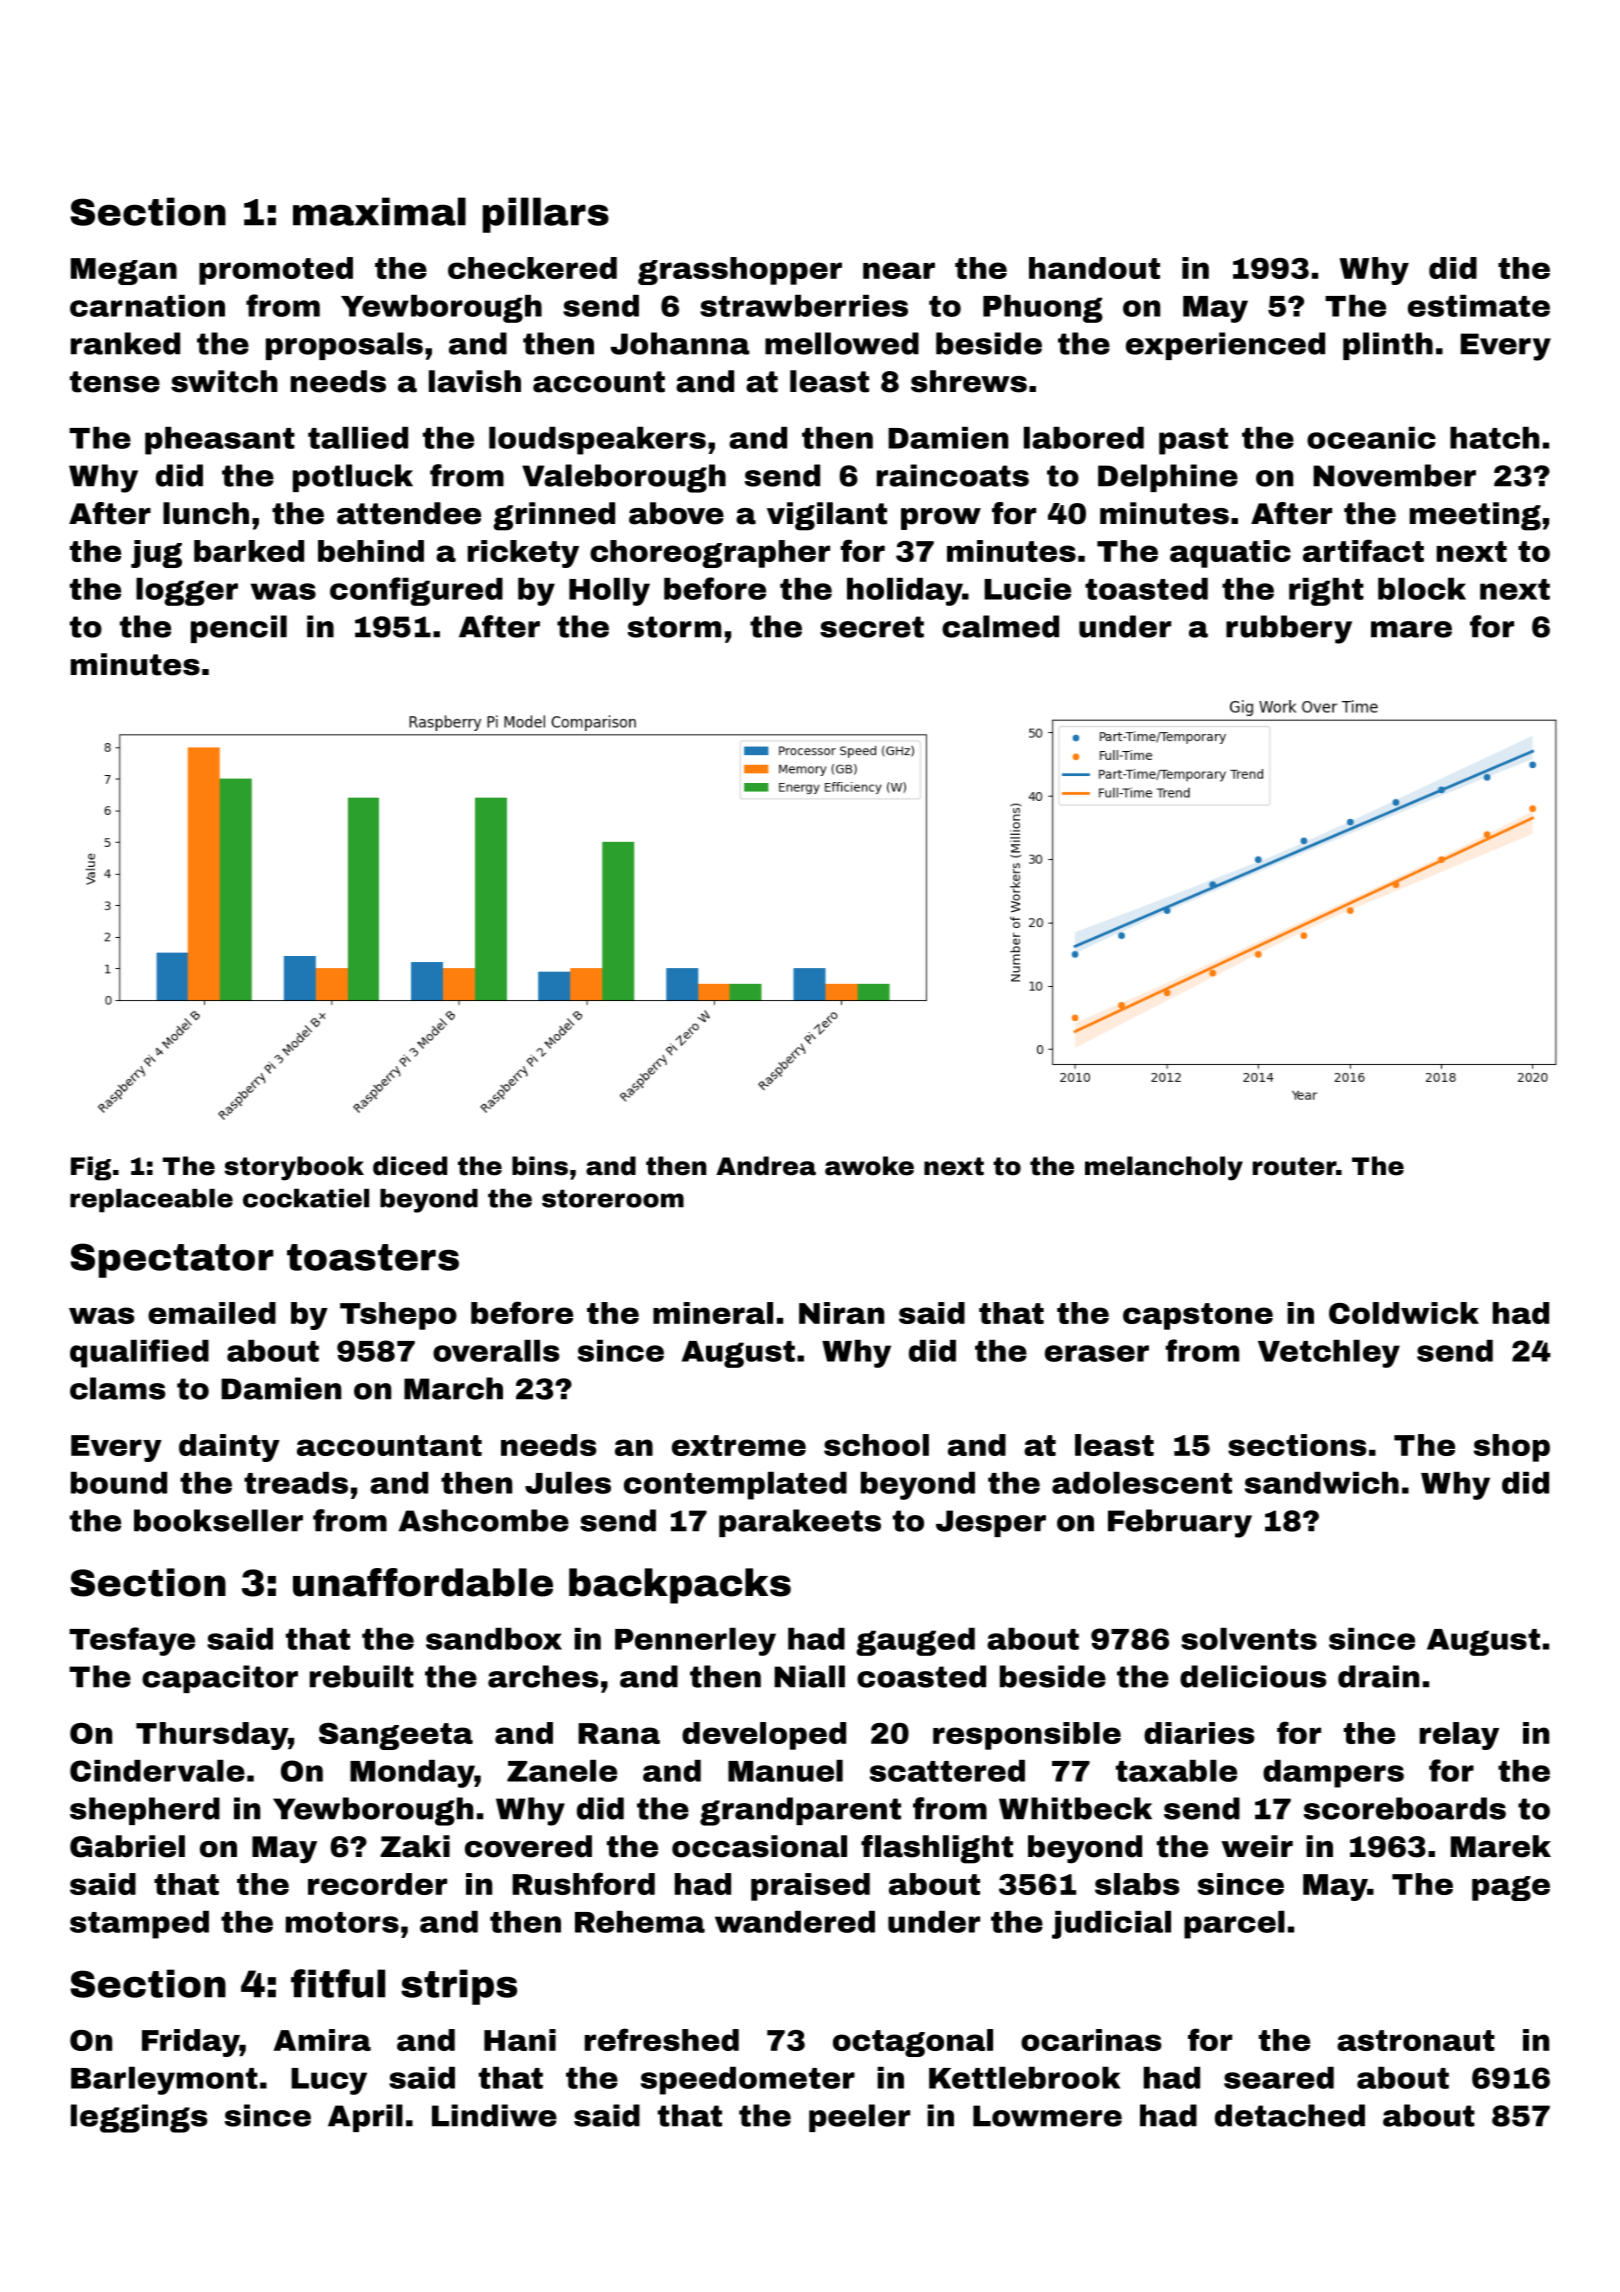 The image size is (1620, 2292). Describe the element at coordinates (294, 1168) in the document. I see `storybook` at that location.
